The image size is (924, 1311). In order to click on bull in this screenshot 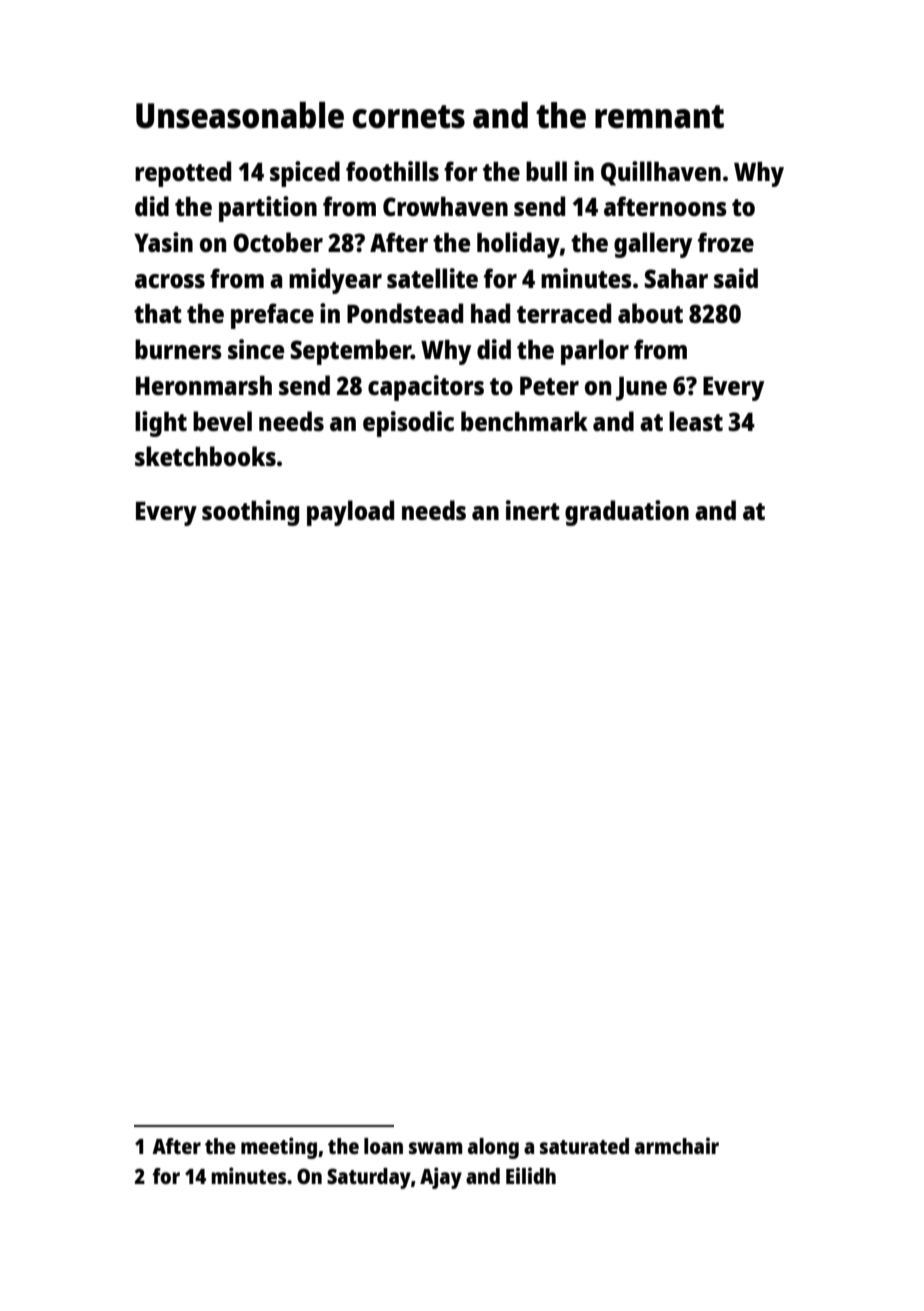, I will do `click(546, 171)`.
